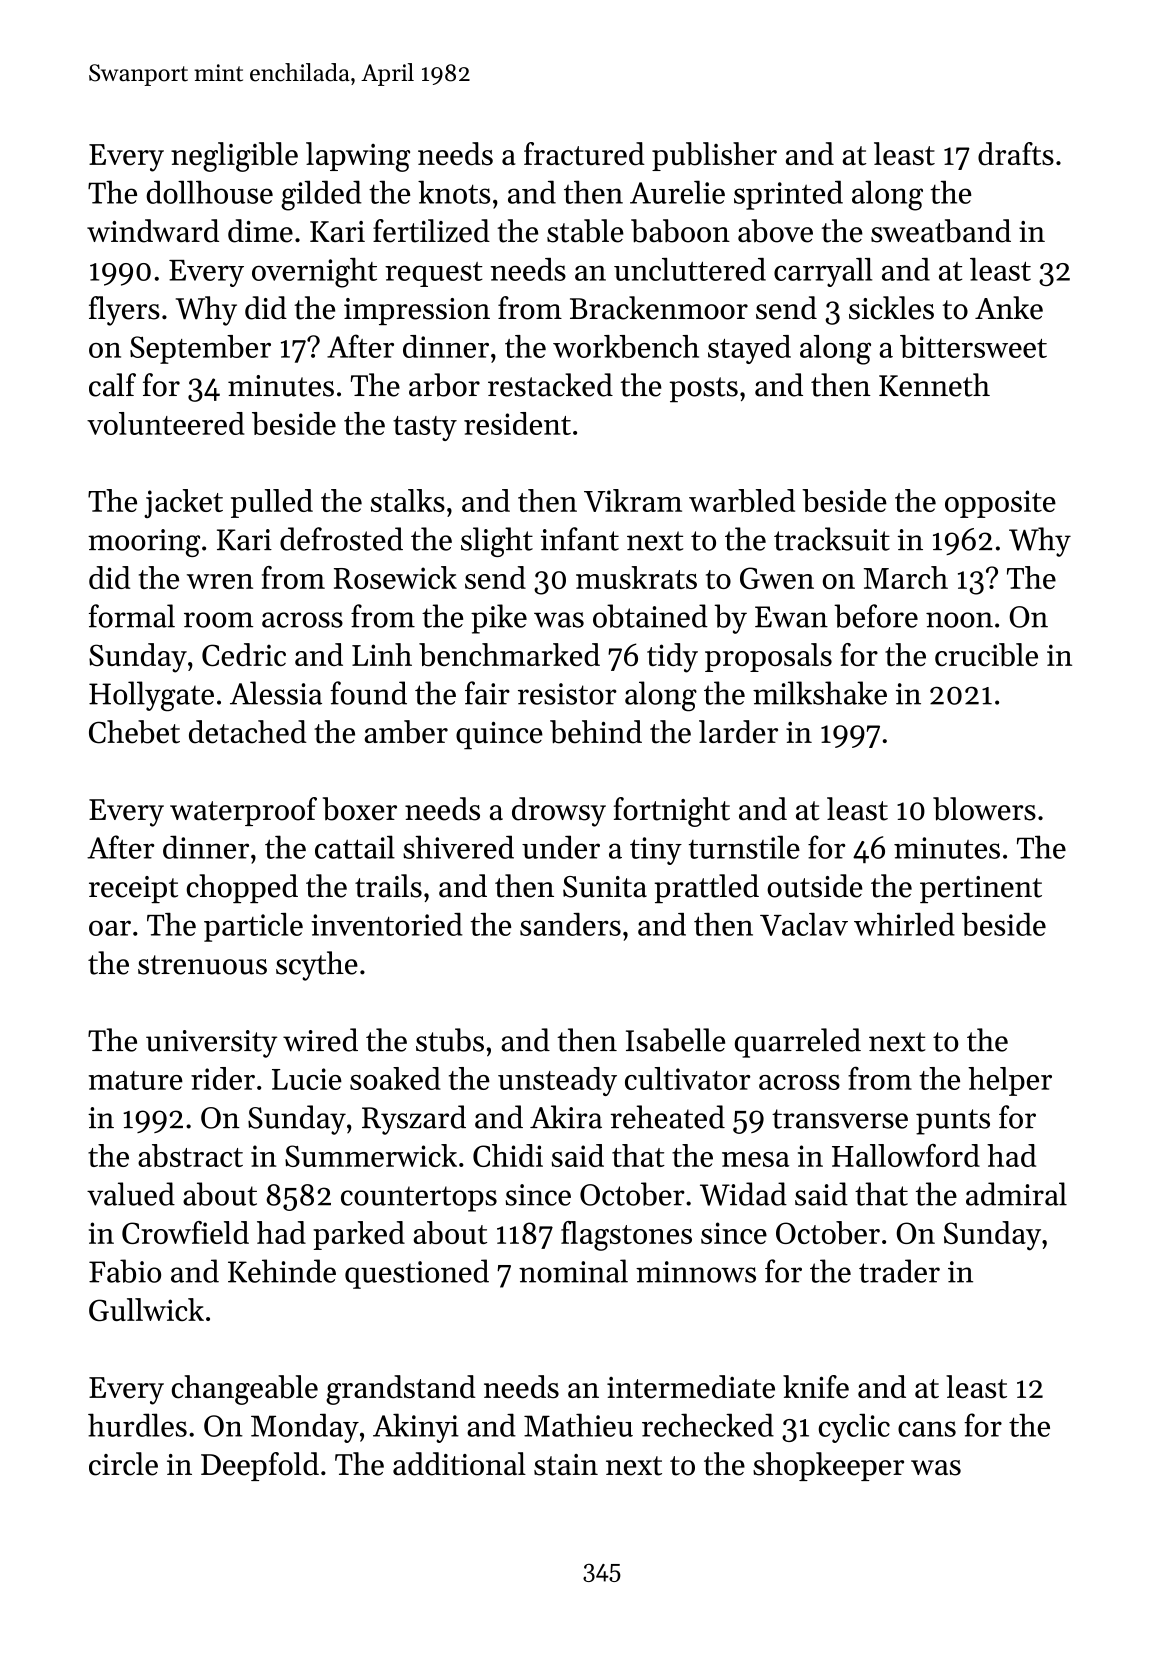 The image size is (1165, 1654). Describe the element at coordinates (1016, 154) in the image. I see `drafts` at that location.
